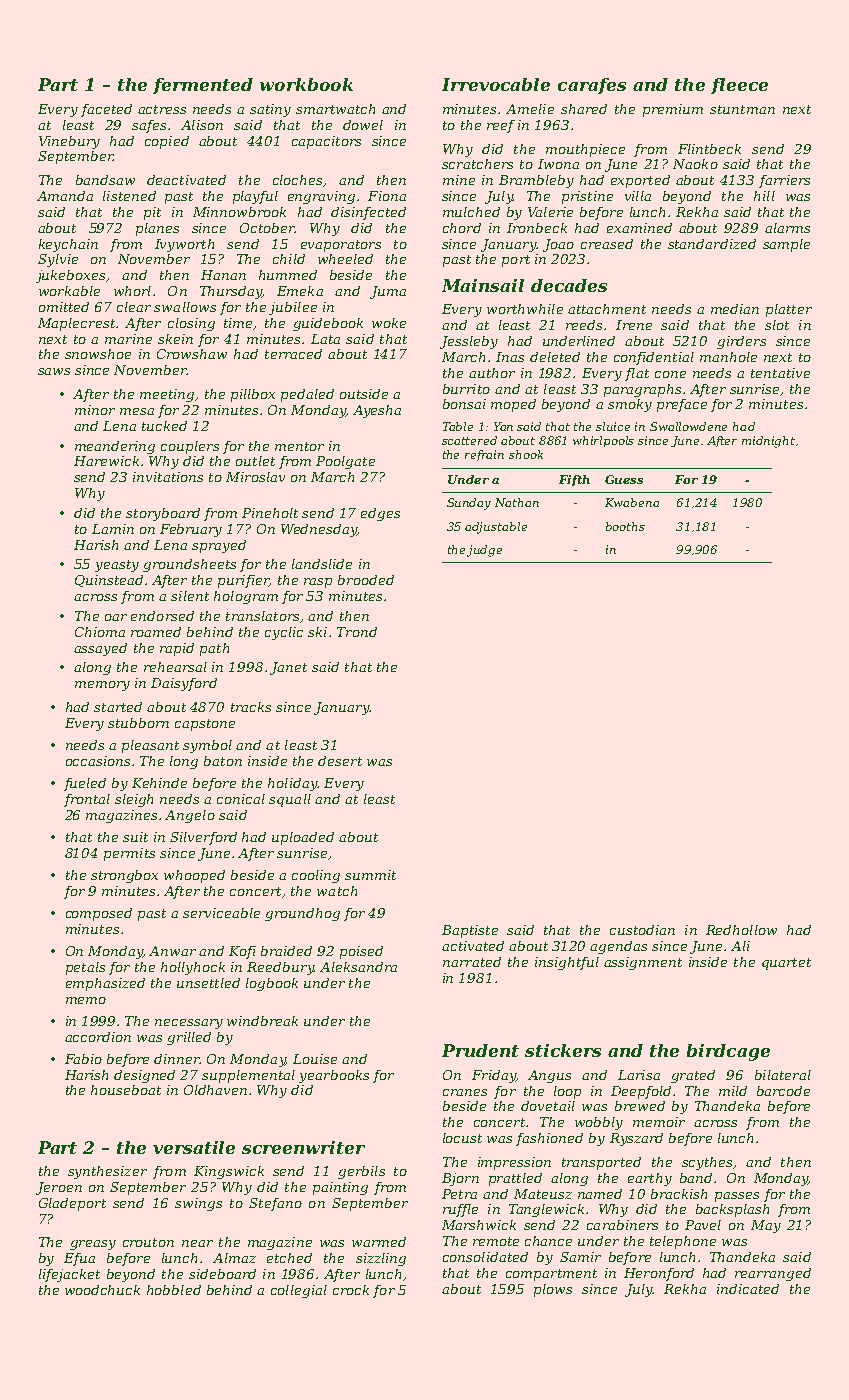  What do you see at coordinates (203, 86) in the image?
I see `fermented` at bounding box center [203, 86].
